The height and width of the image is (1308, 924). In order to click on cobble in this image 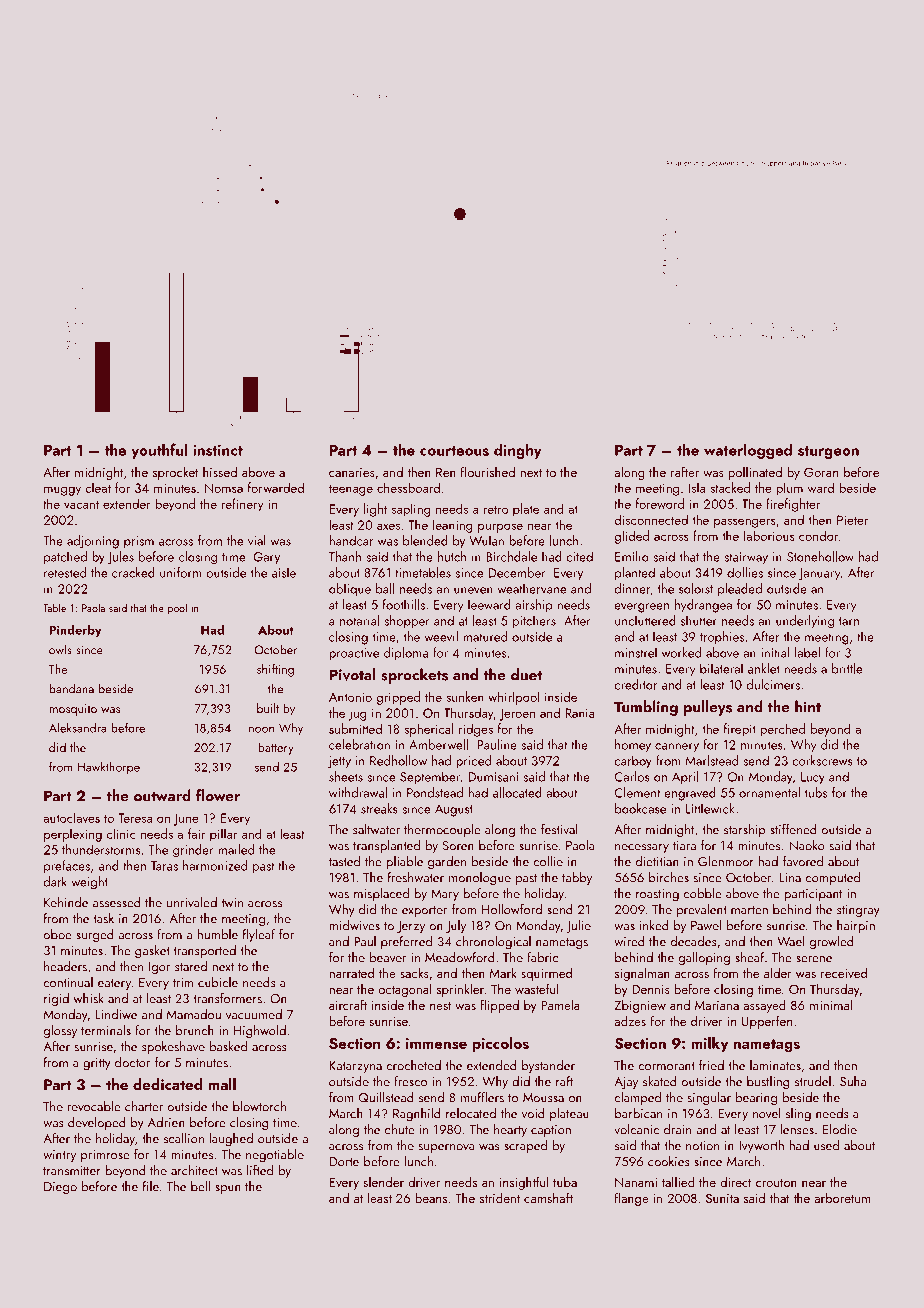, I will do `click(702, 893)`.
